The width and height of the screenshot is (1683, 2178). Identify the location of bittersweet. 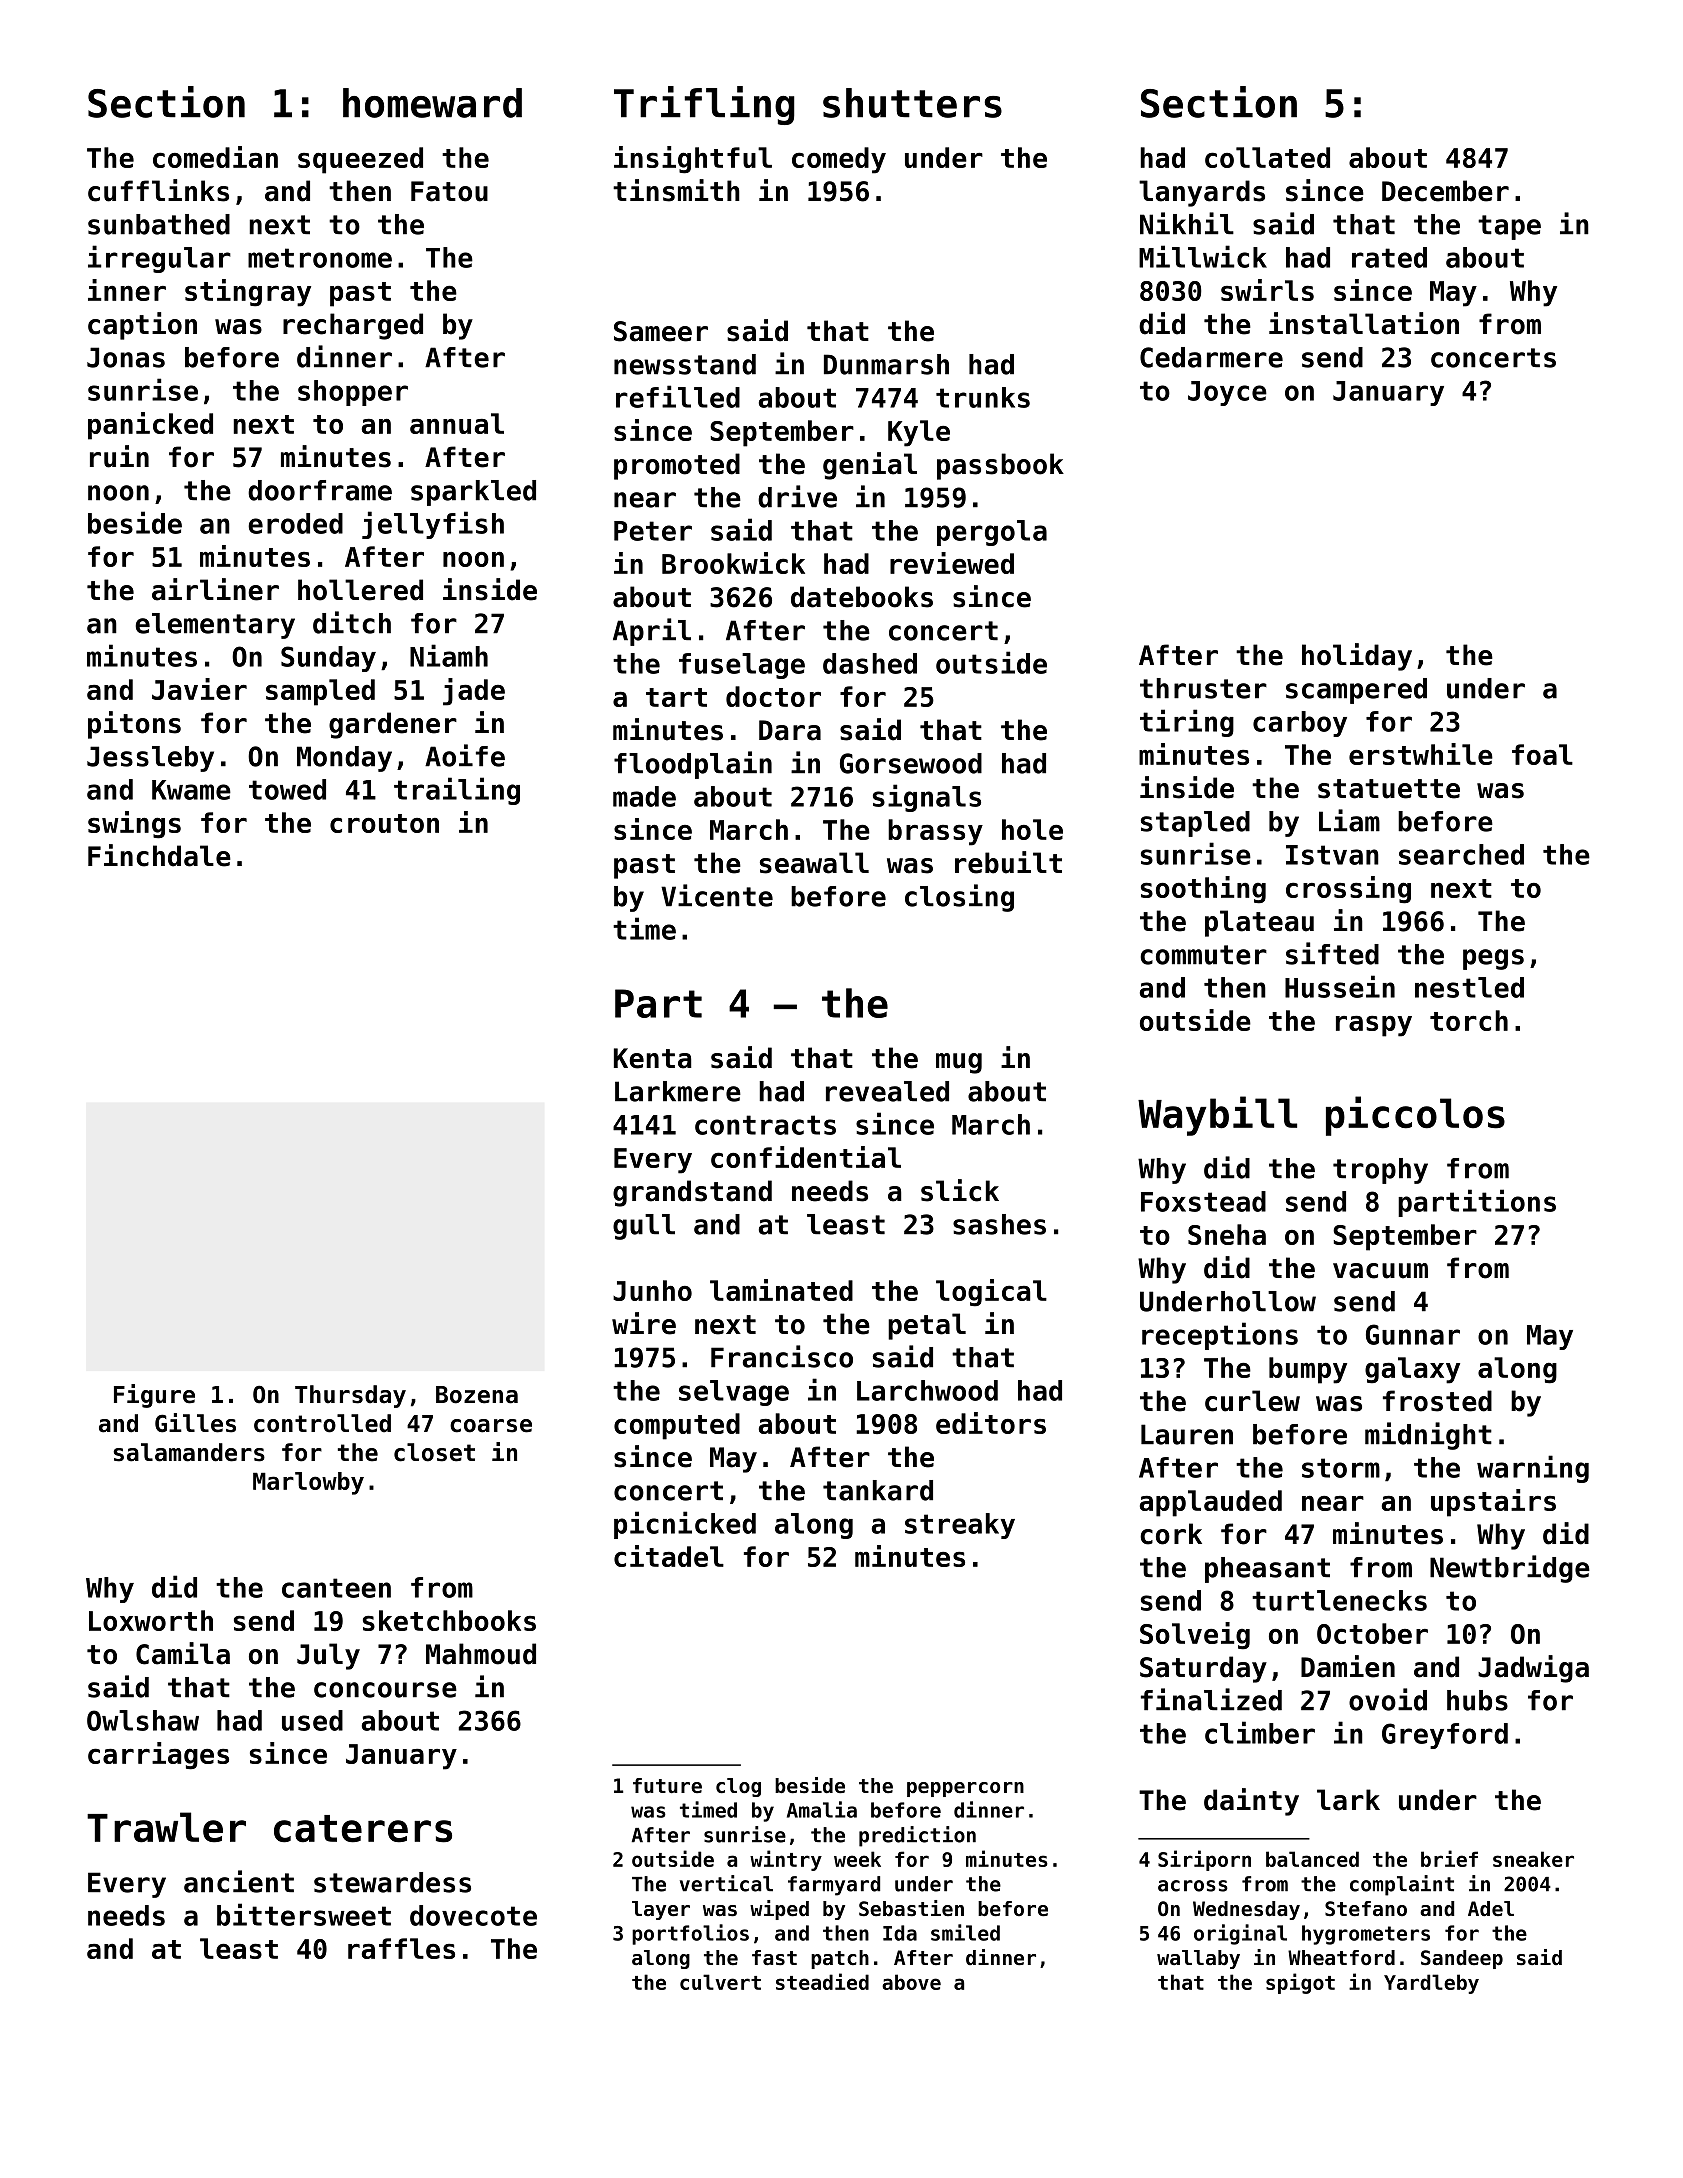
(304, 1914).
